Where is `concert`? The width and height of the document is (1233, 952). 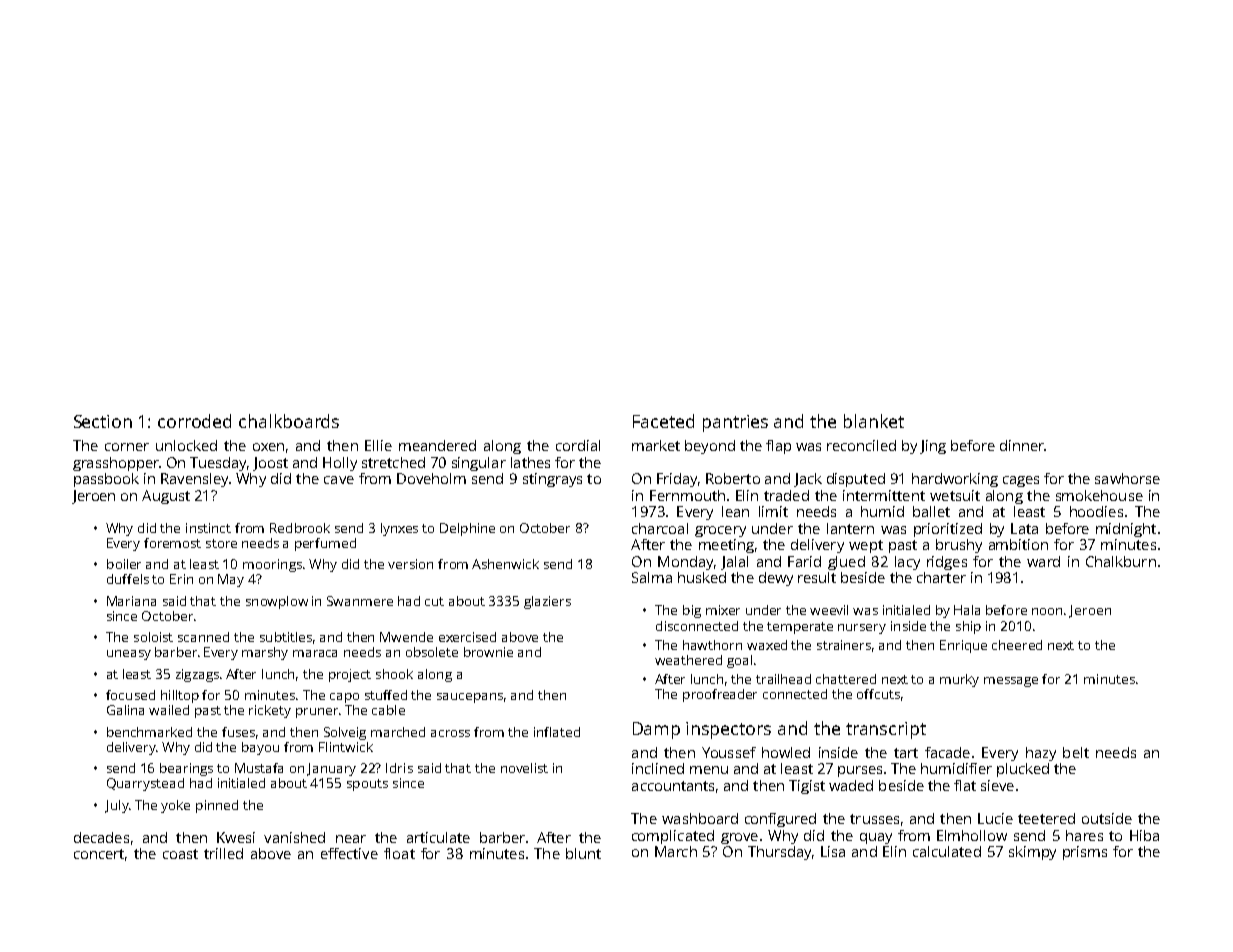
concert is located at coordinates (99, 854).
